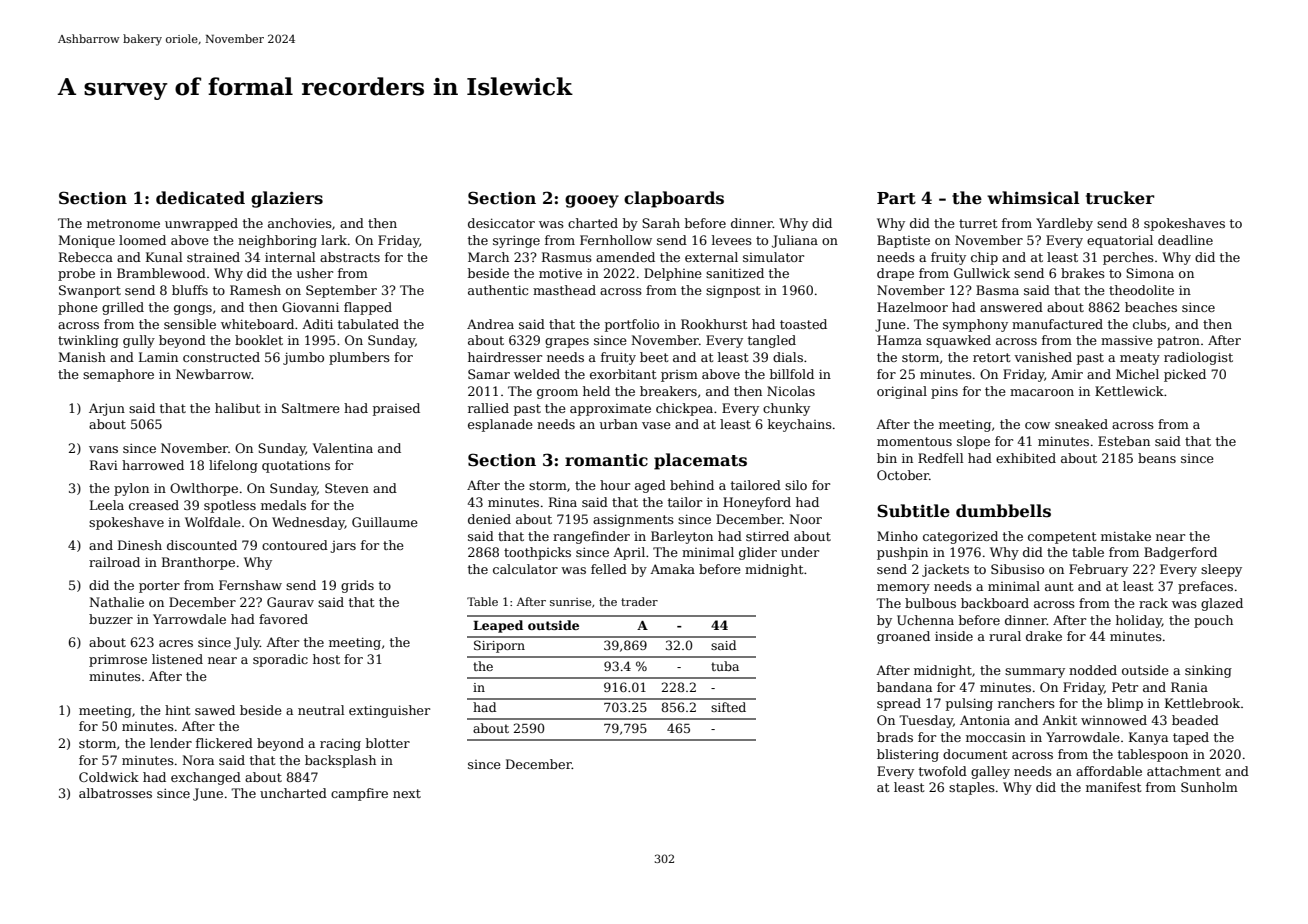 This document has height=924, width=1308. What do you see at coordinates (250, 585) in the document?
I see `Fernshaw` at bounding box center [250, 585].
